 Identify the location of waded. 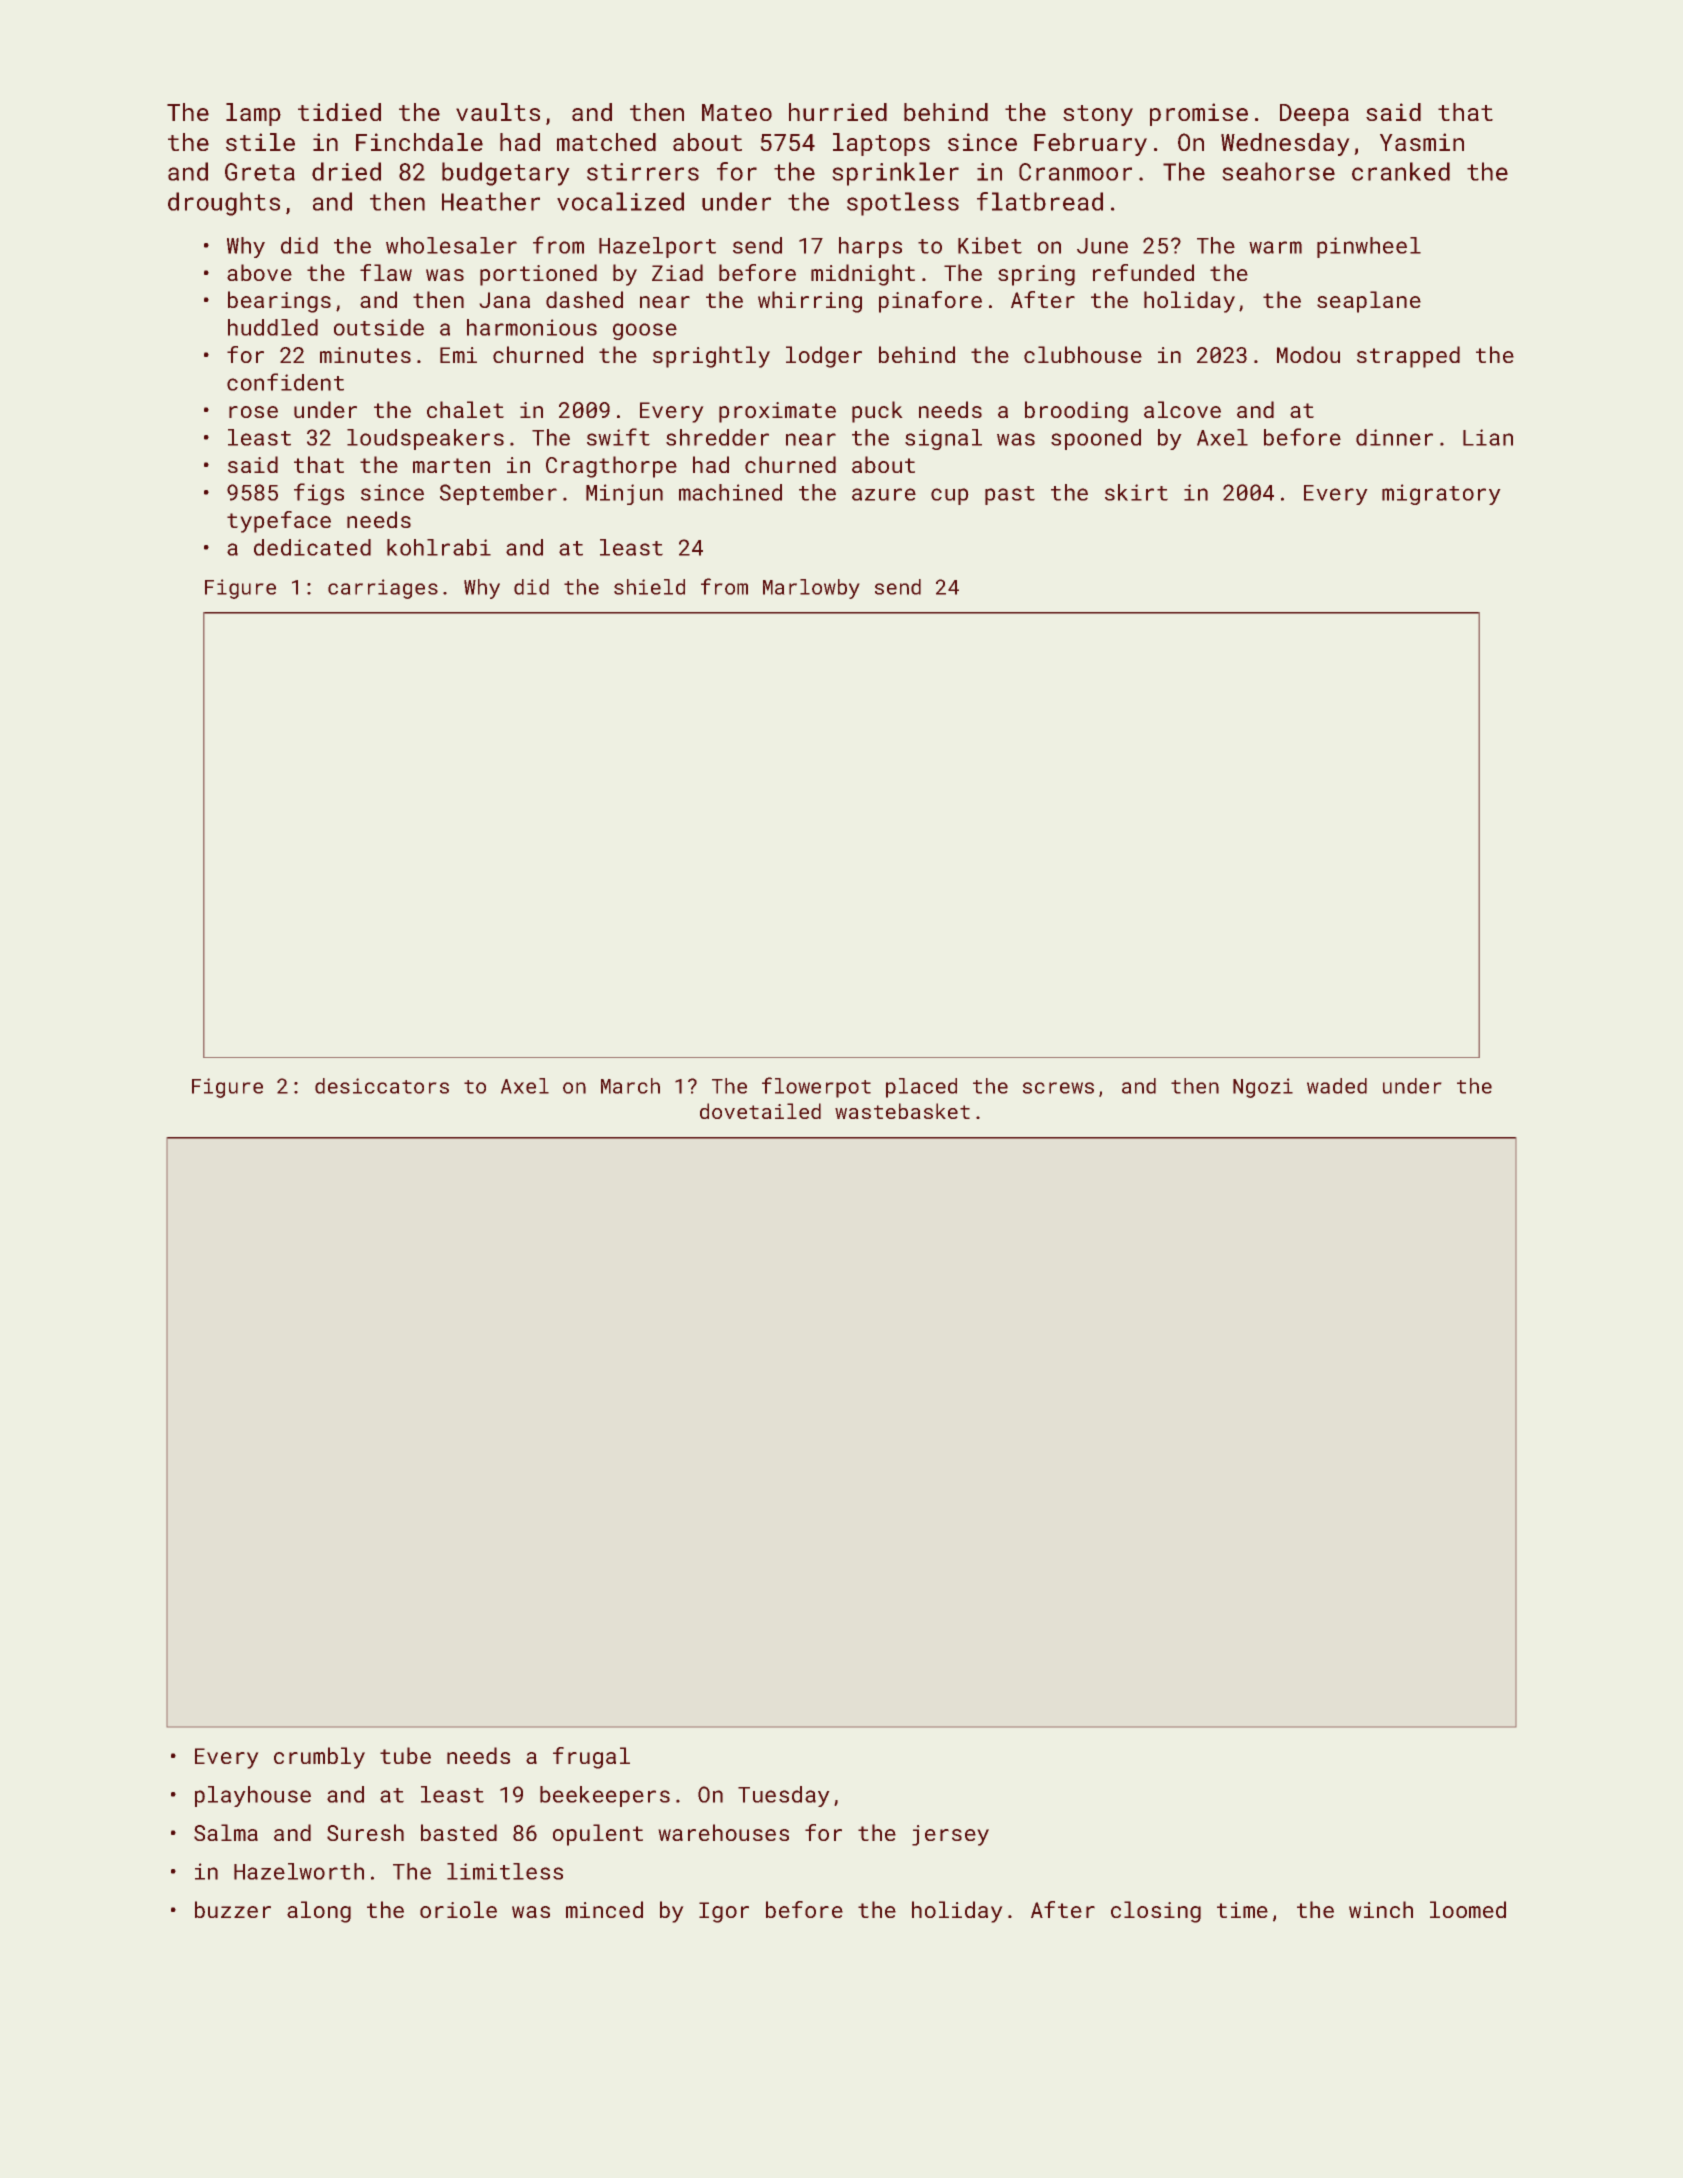
(1337, 1086).
